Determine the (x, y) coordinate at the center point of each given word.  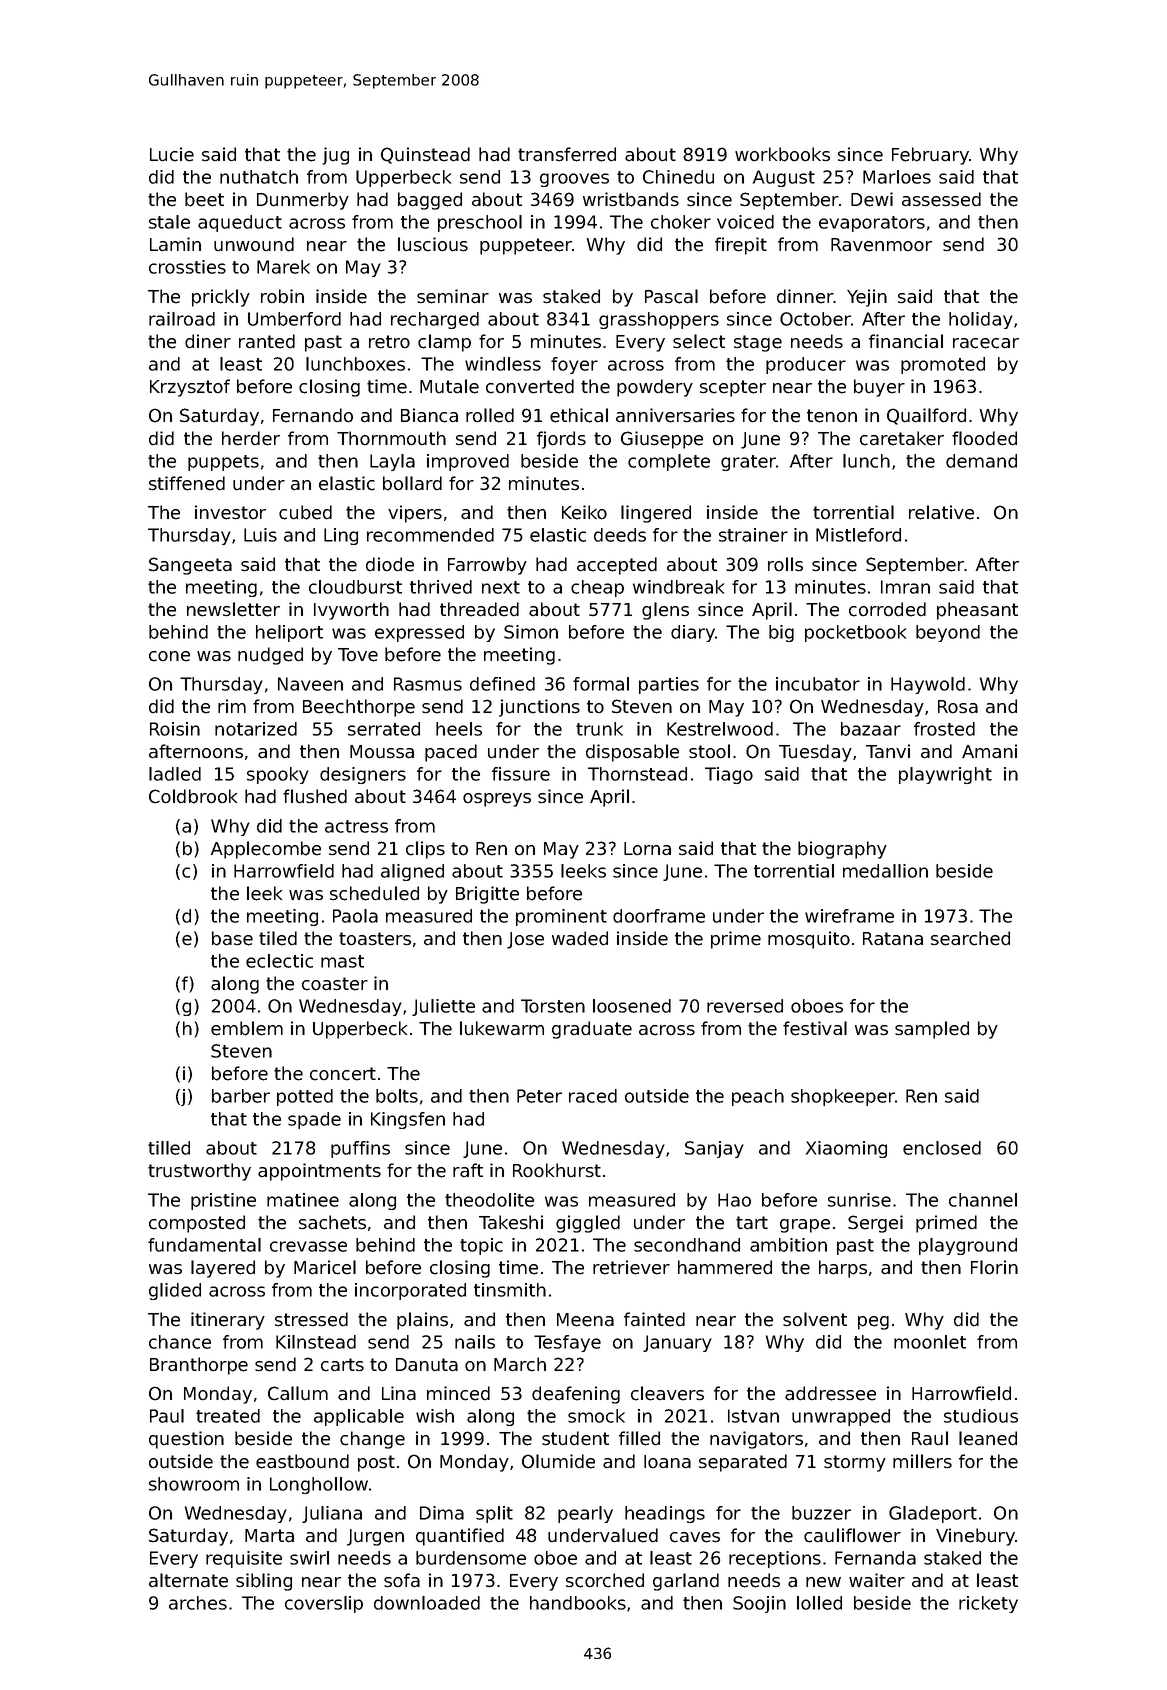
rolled (490, 415)
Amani (989, 751)
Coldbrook (193, 796)
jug (335, 156)
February (930, 156)
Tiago (729, 775)
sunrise (859, 1200)
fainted (654, 1319)
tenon (832, 416)
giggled (588, 1224)
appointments (319, 1172)
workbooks (782, 154)
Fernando (313, 415)
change (372, 1440)
